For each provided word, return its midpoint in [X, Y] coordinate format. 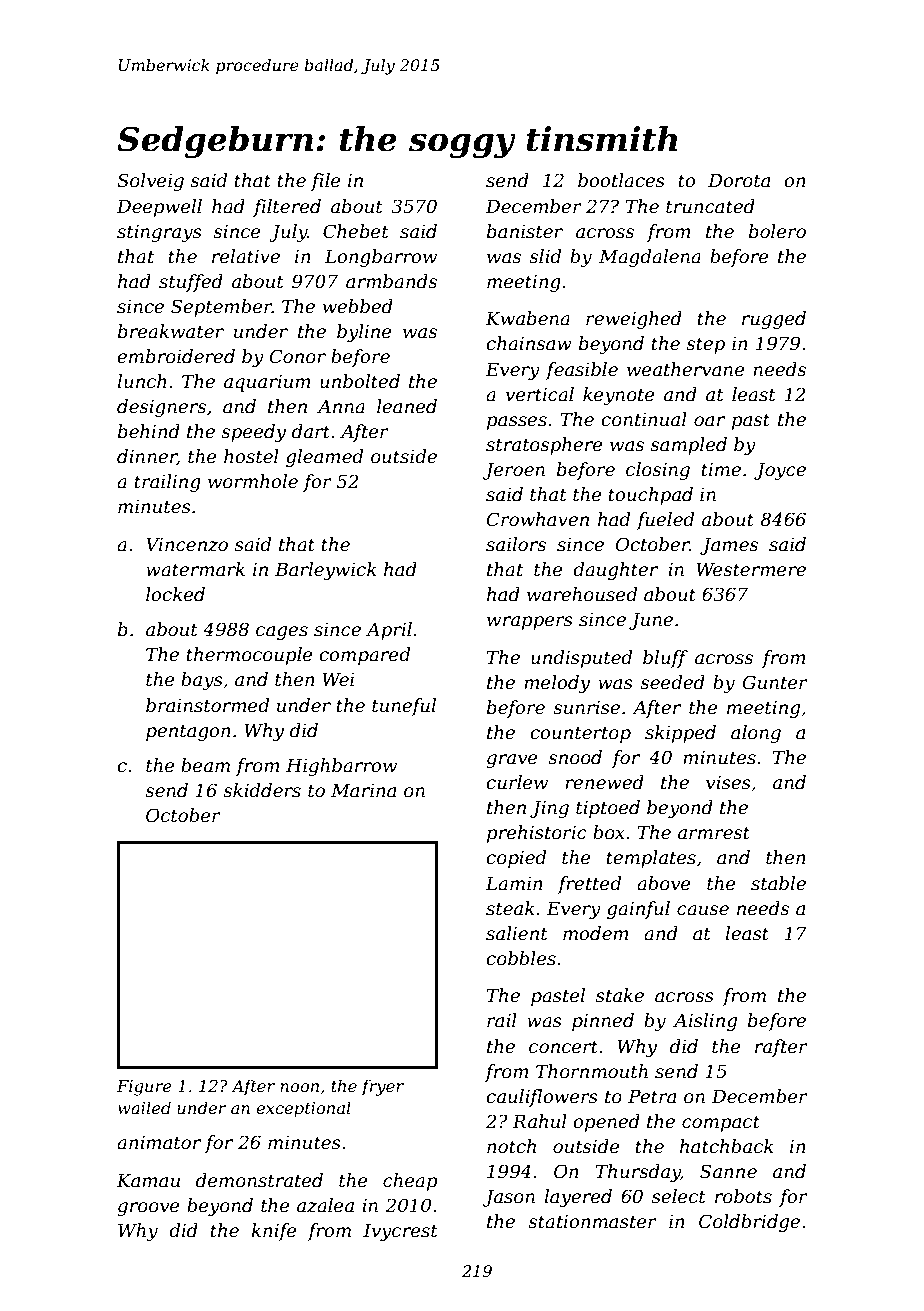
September [221, 308]
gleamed [324, 458]
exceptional [303, 1109]
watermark [195, 569]
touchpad [650, 496]
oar [709, 421]
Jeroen [514, 471]
